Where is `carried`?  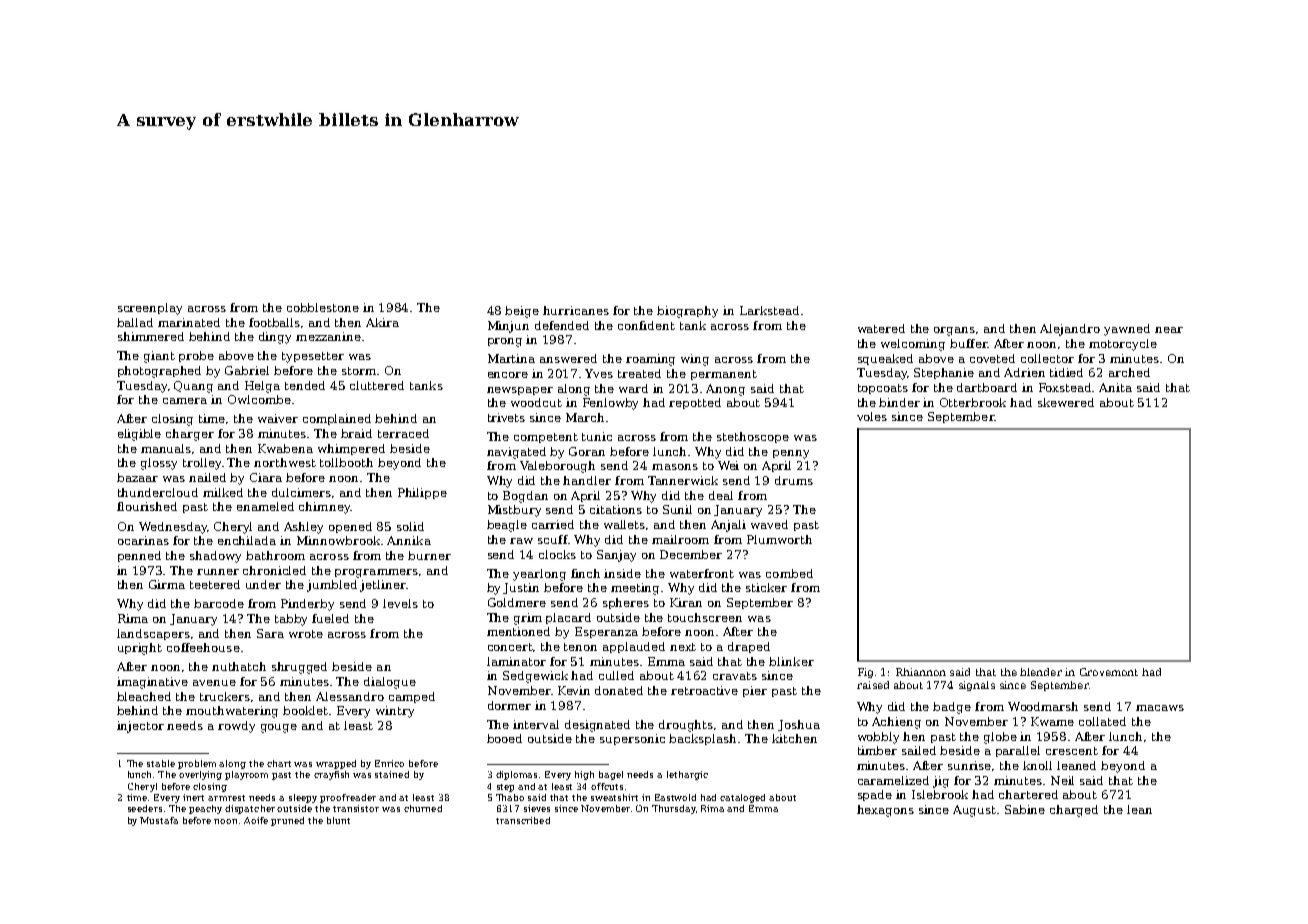
carried is located at coordinates (553, 524).
